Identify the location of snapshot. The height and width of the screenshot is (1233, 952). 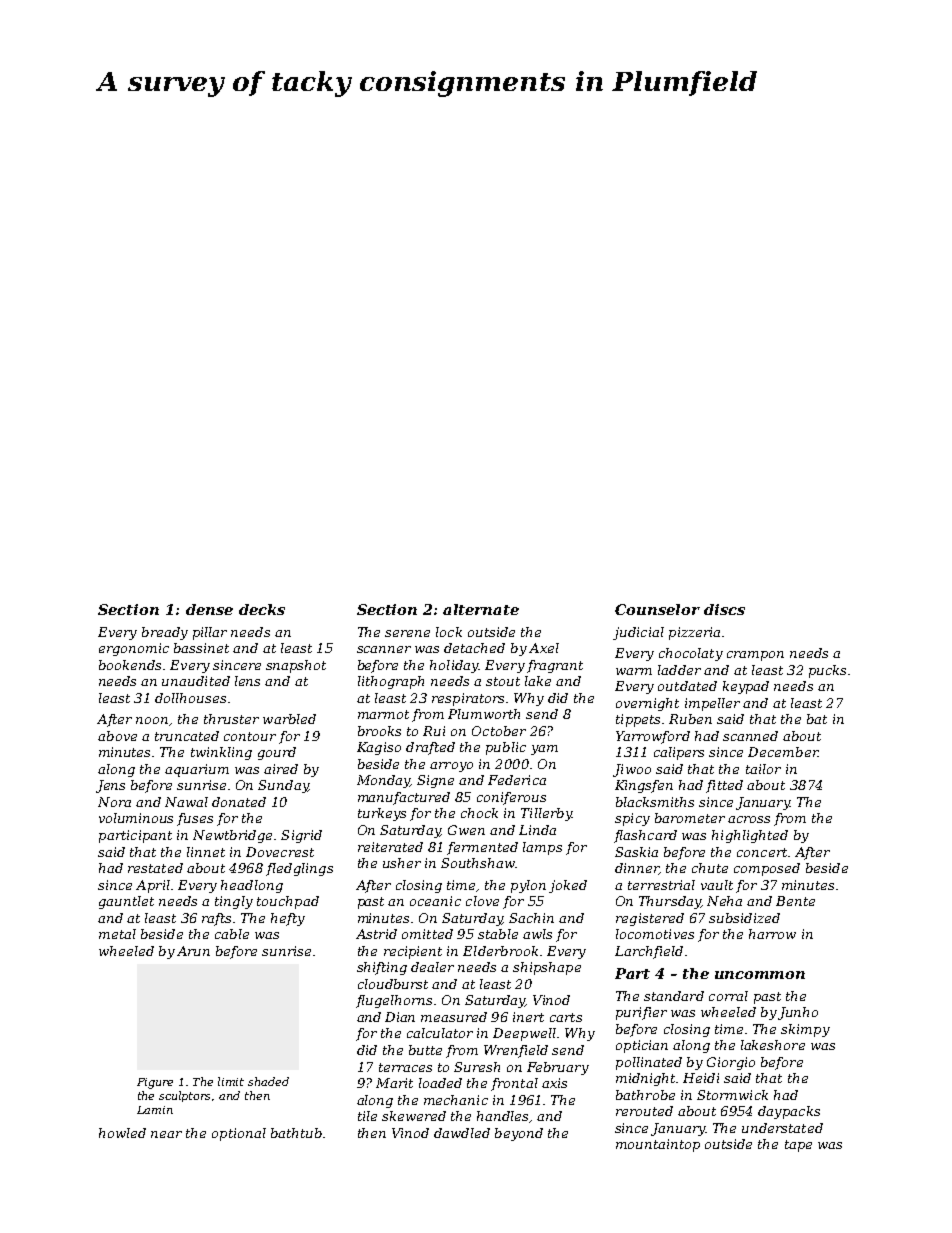
(296, 666).
